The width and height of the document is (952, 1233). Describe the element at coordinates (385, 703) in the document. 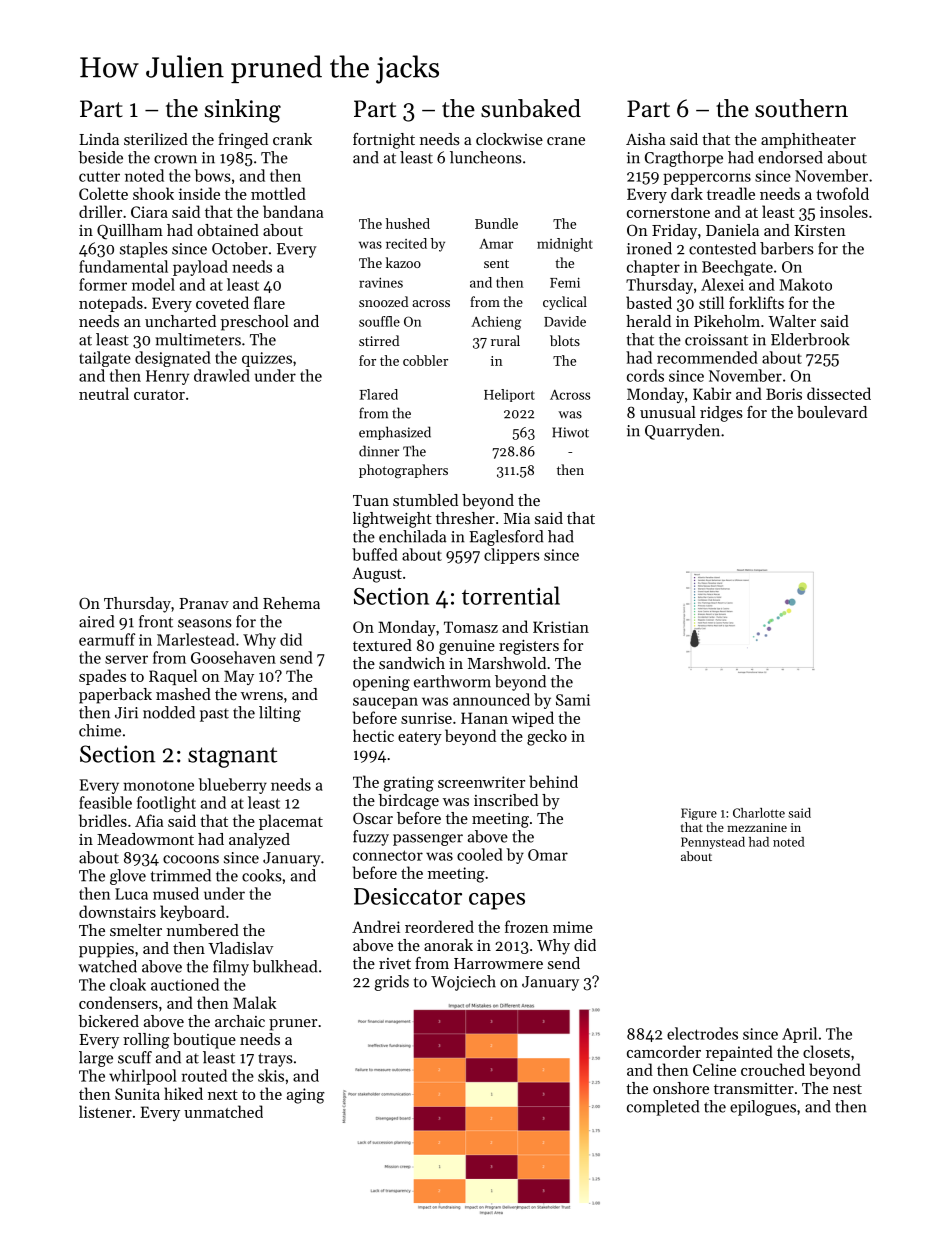

I see `saucepan` at that location.
